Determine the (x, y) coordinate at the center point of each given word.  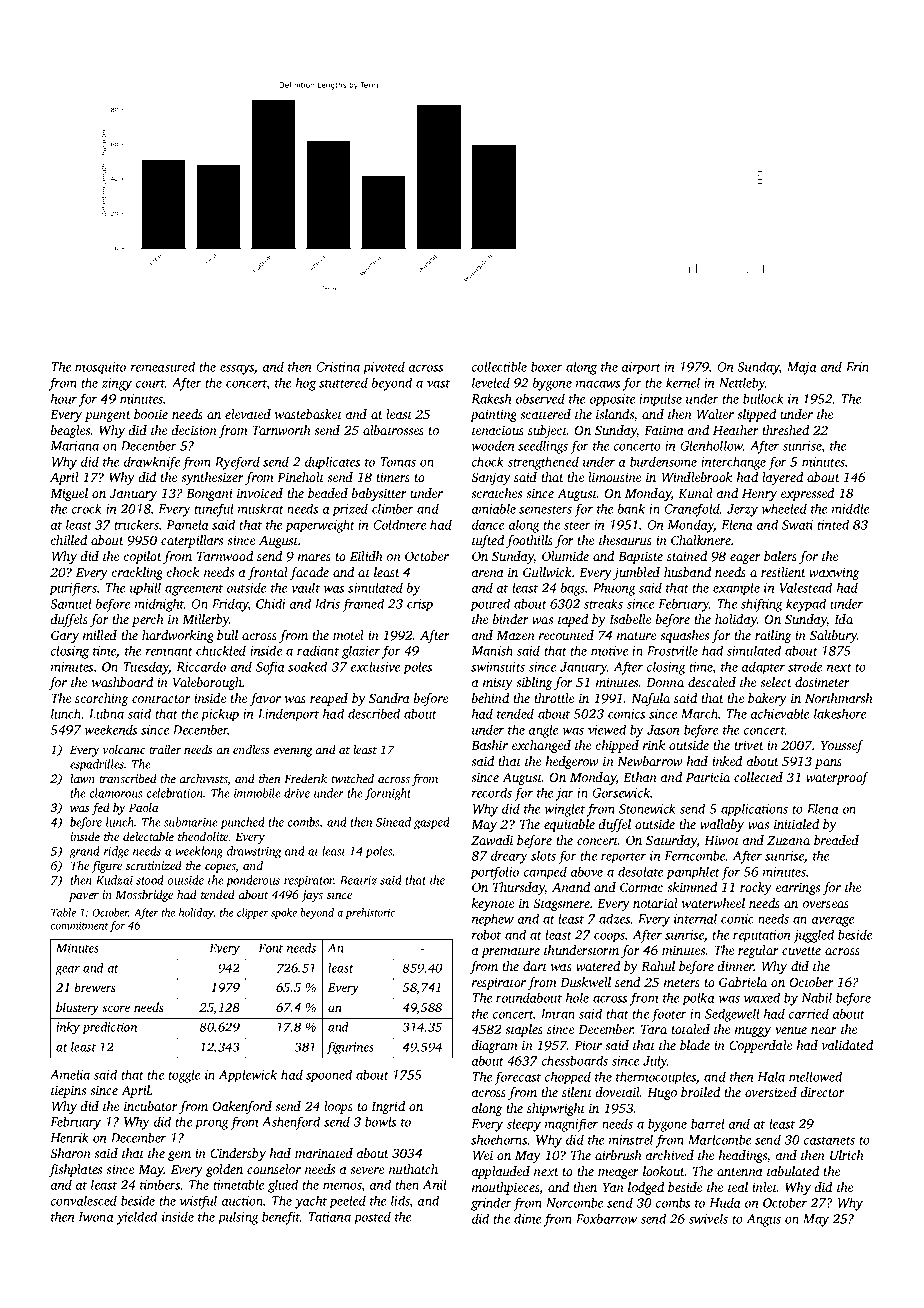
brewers (95, 987)
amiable (494, 508)
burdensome (663, 461)
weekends (111, 729)
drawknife (152, 463)
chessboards (575, 1060)
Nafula (650, 699)
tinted (833, 524)
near (824, 1030)
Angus (763, 1220)
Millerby (205, 620)
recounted (566, 635)
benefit (281, 1218)
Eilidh (366, 556)
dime (527, 1218)
